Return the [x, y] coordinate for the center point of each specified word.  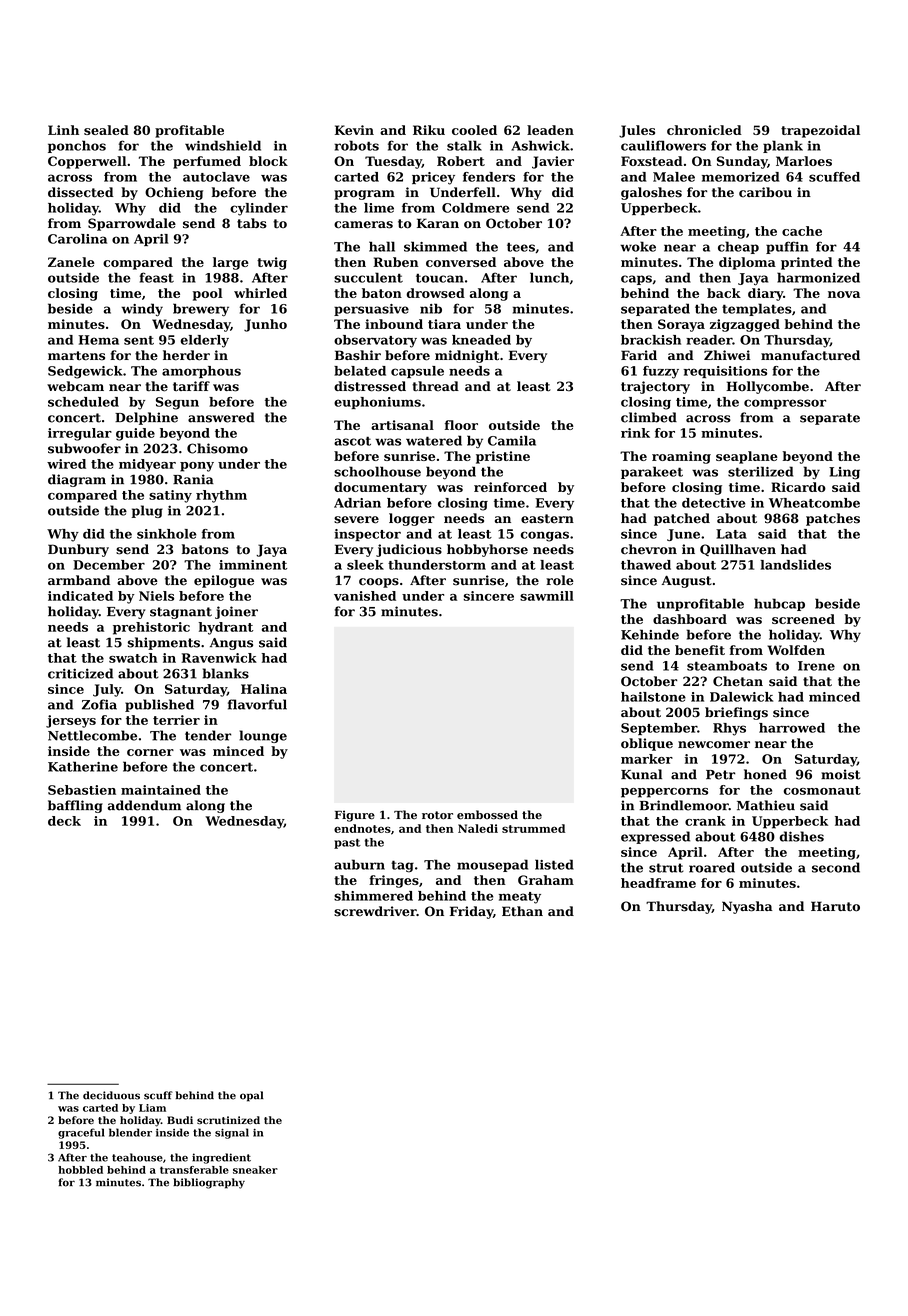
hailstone [653, 697]
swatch [133, 658]
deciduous [111, 1095]
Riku [429, 130]
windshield [223, 145]
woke [638, 246]
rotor [437, 815]
